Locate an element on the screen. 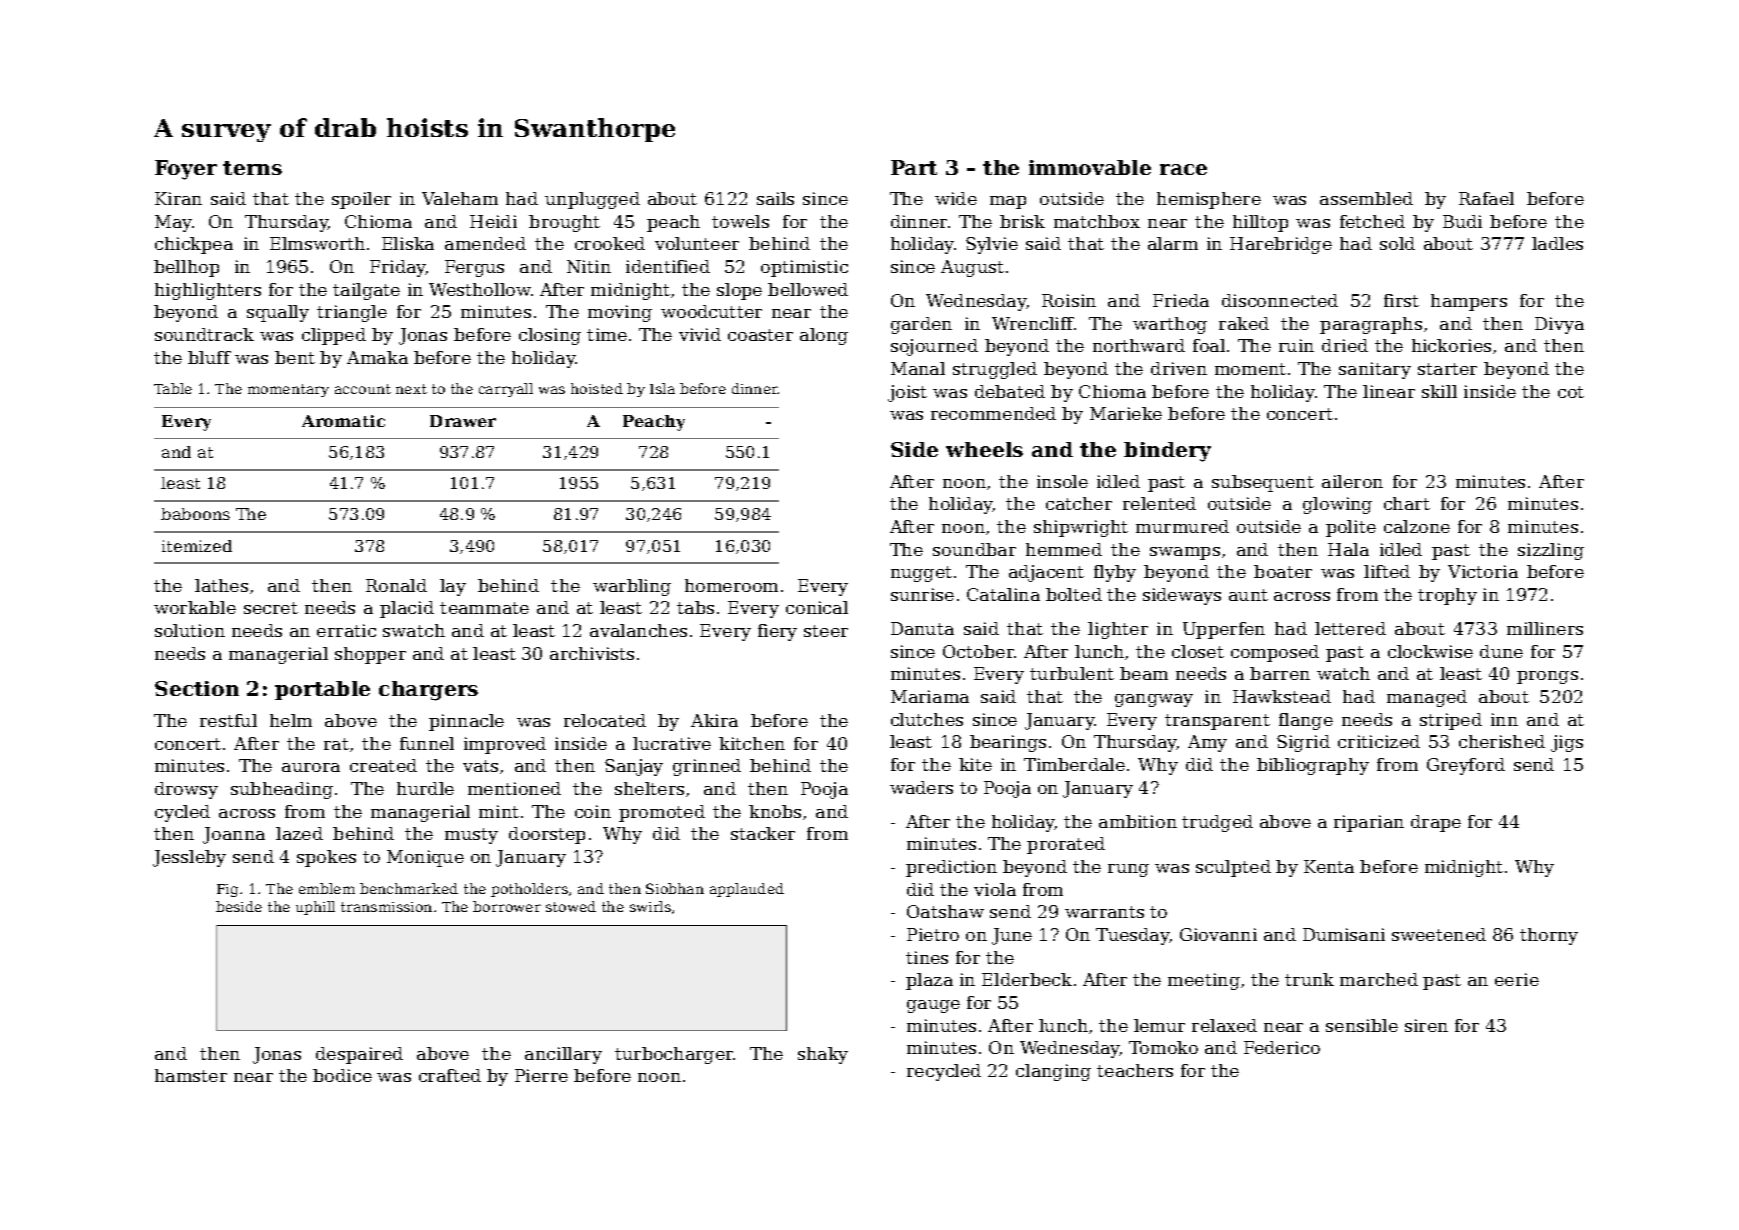 This screenshot has width=1739, height=1230. Wrencliff is located at coordinates (1033, 323).
